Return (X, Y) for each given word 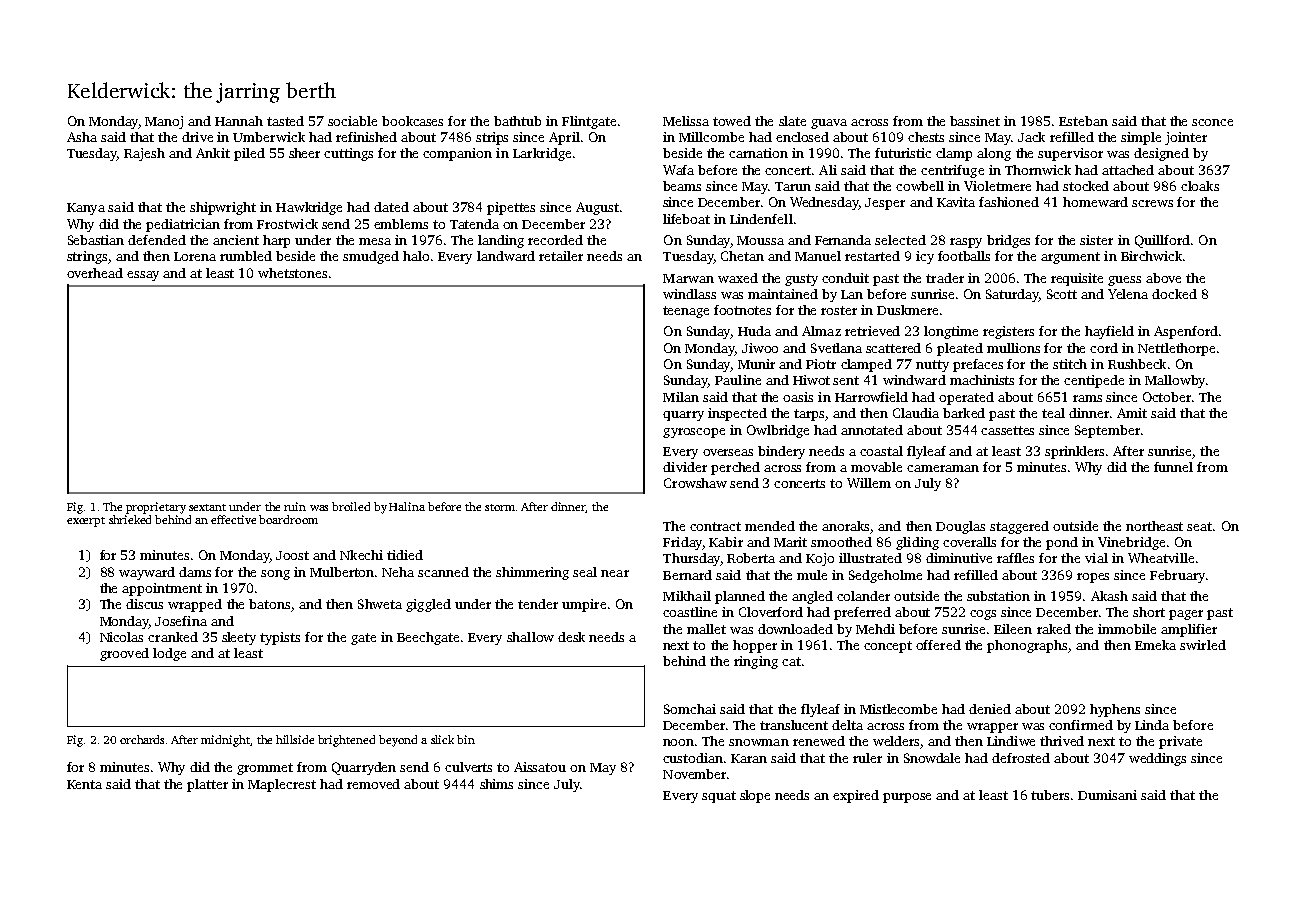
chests (926, 137)
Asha (82, 137)
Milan (681, 397)
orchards (142, 739)
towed (732, 121)
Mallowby (1175, 381)
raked (1054, 629)
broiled (351, 506)
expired (856, 796)
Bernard (687, 575)
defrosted (1021, 758)
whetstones (292, 273)
